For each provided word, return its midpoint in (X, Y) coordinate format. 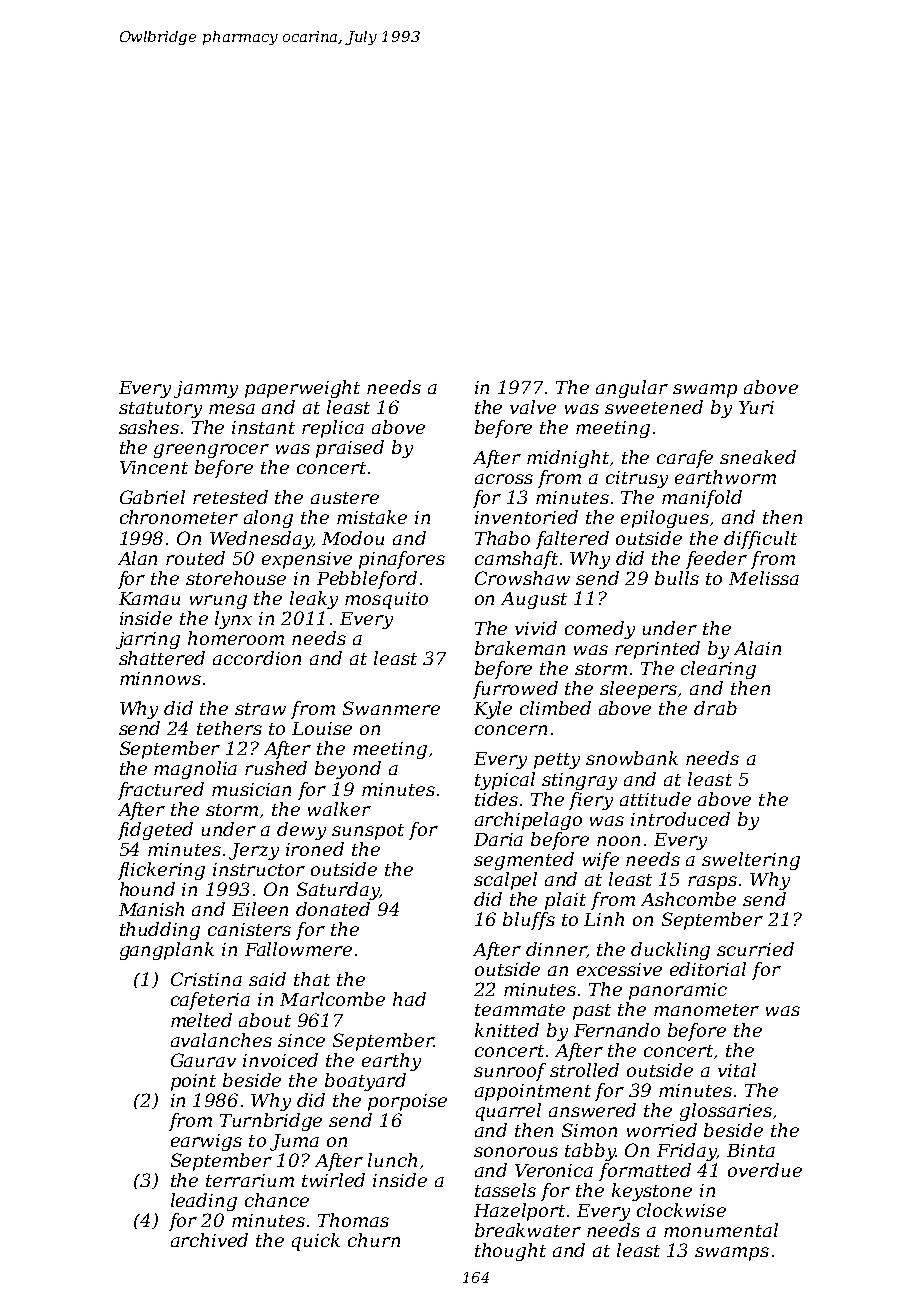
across (504, 479)
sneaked (758, 457)
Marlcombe (332, 999)
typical (505, 781)
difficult (760, 540)
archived (209, 1240)
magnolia (195, 770)
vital (737, 1070)
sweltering (751, 861)
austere (345, 498)
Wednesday (261, 540)
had (409, 999)
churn (374, 1240)
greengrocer (211, 451)
